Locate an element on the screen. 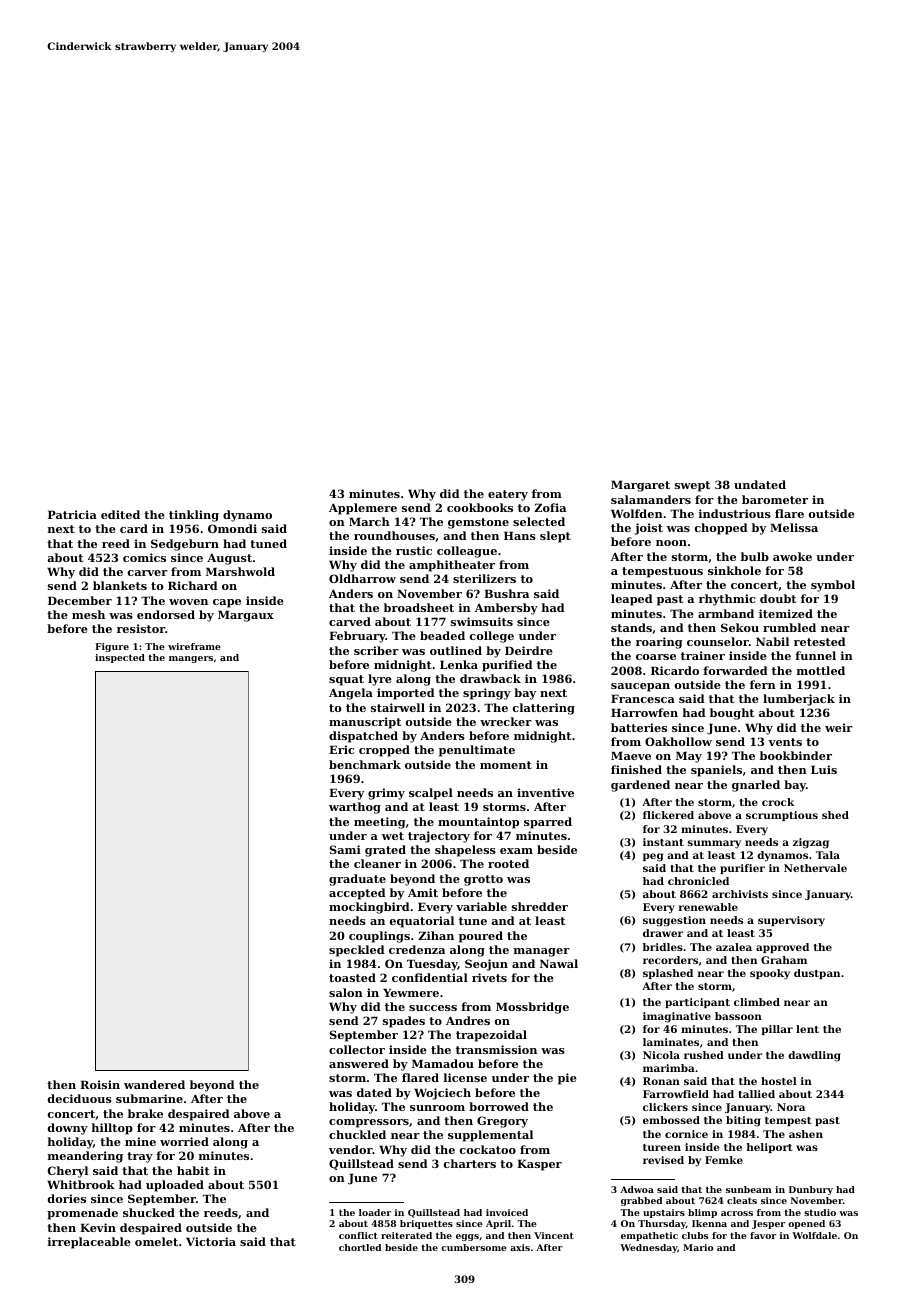 The height and width of the screenshot is (1316, 908). axis is located at coordinates (520, 1247).
